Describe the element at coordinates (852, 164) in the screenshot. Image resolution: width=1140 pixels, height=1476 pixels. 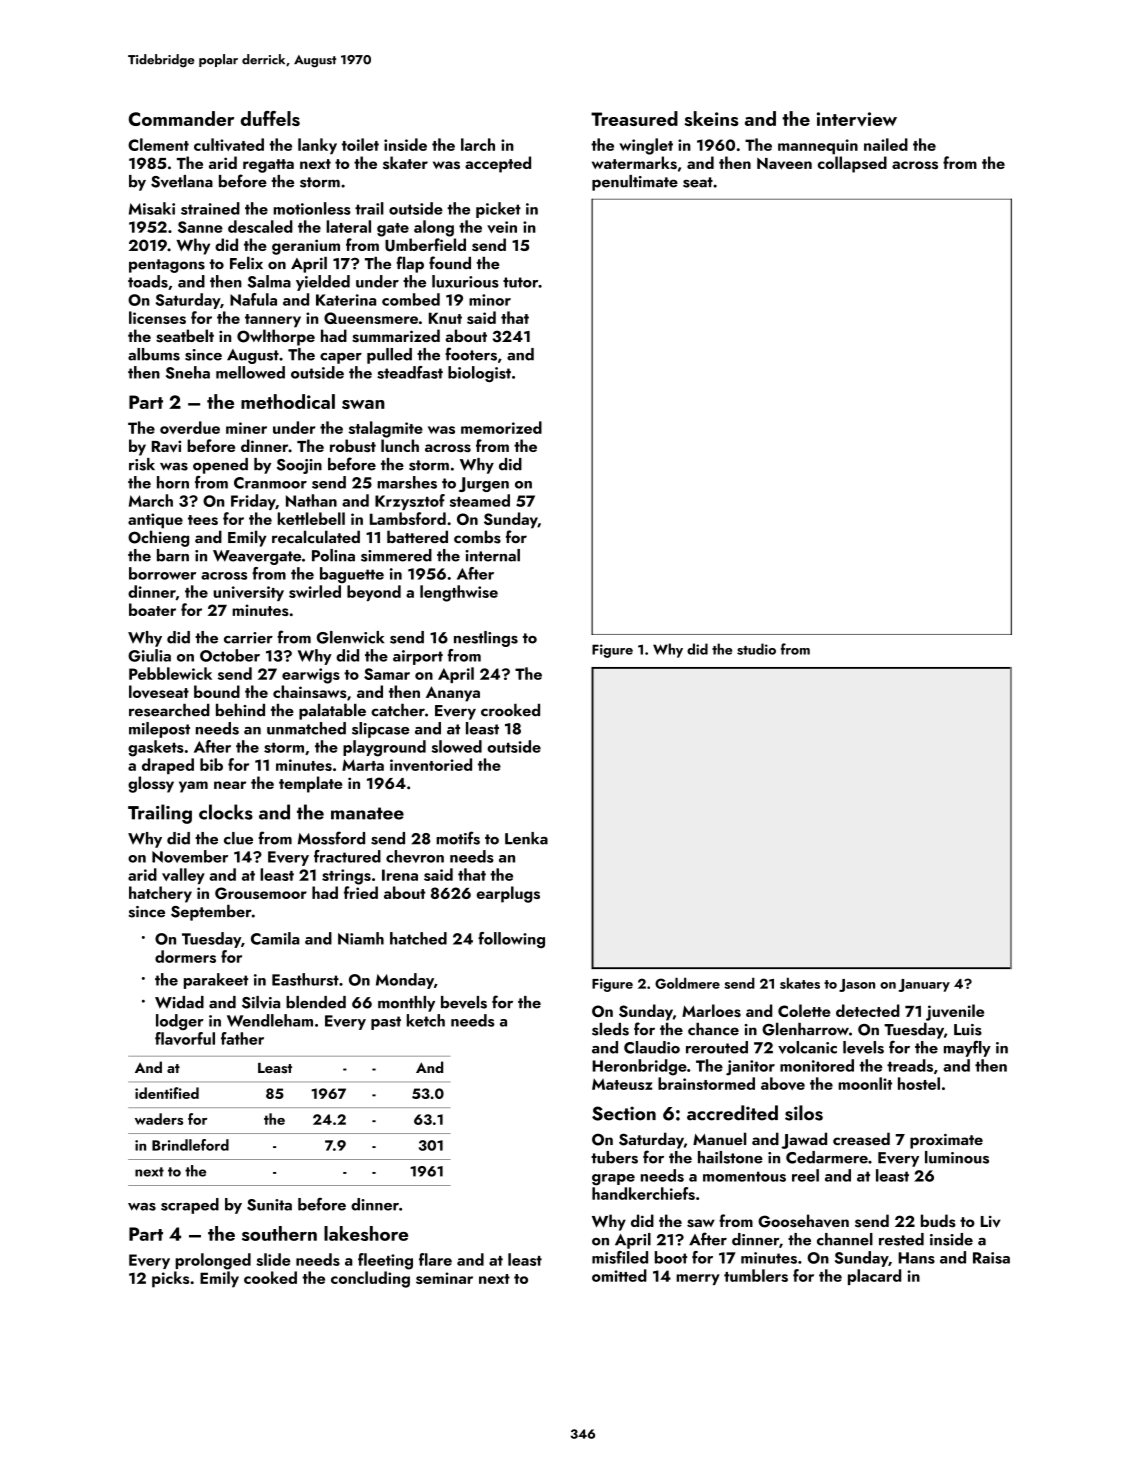
I see `collapsed` at that location.
